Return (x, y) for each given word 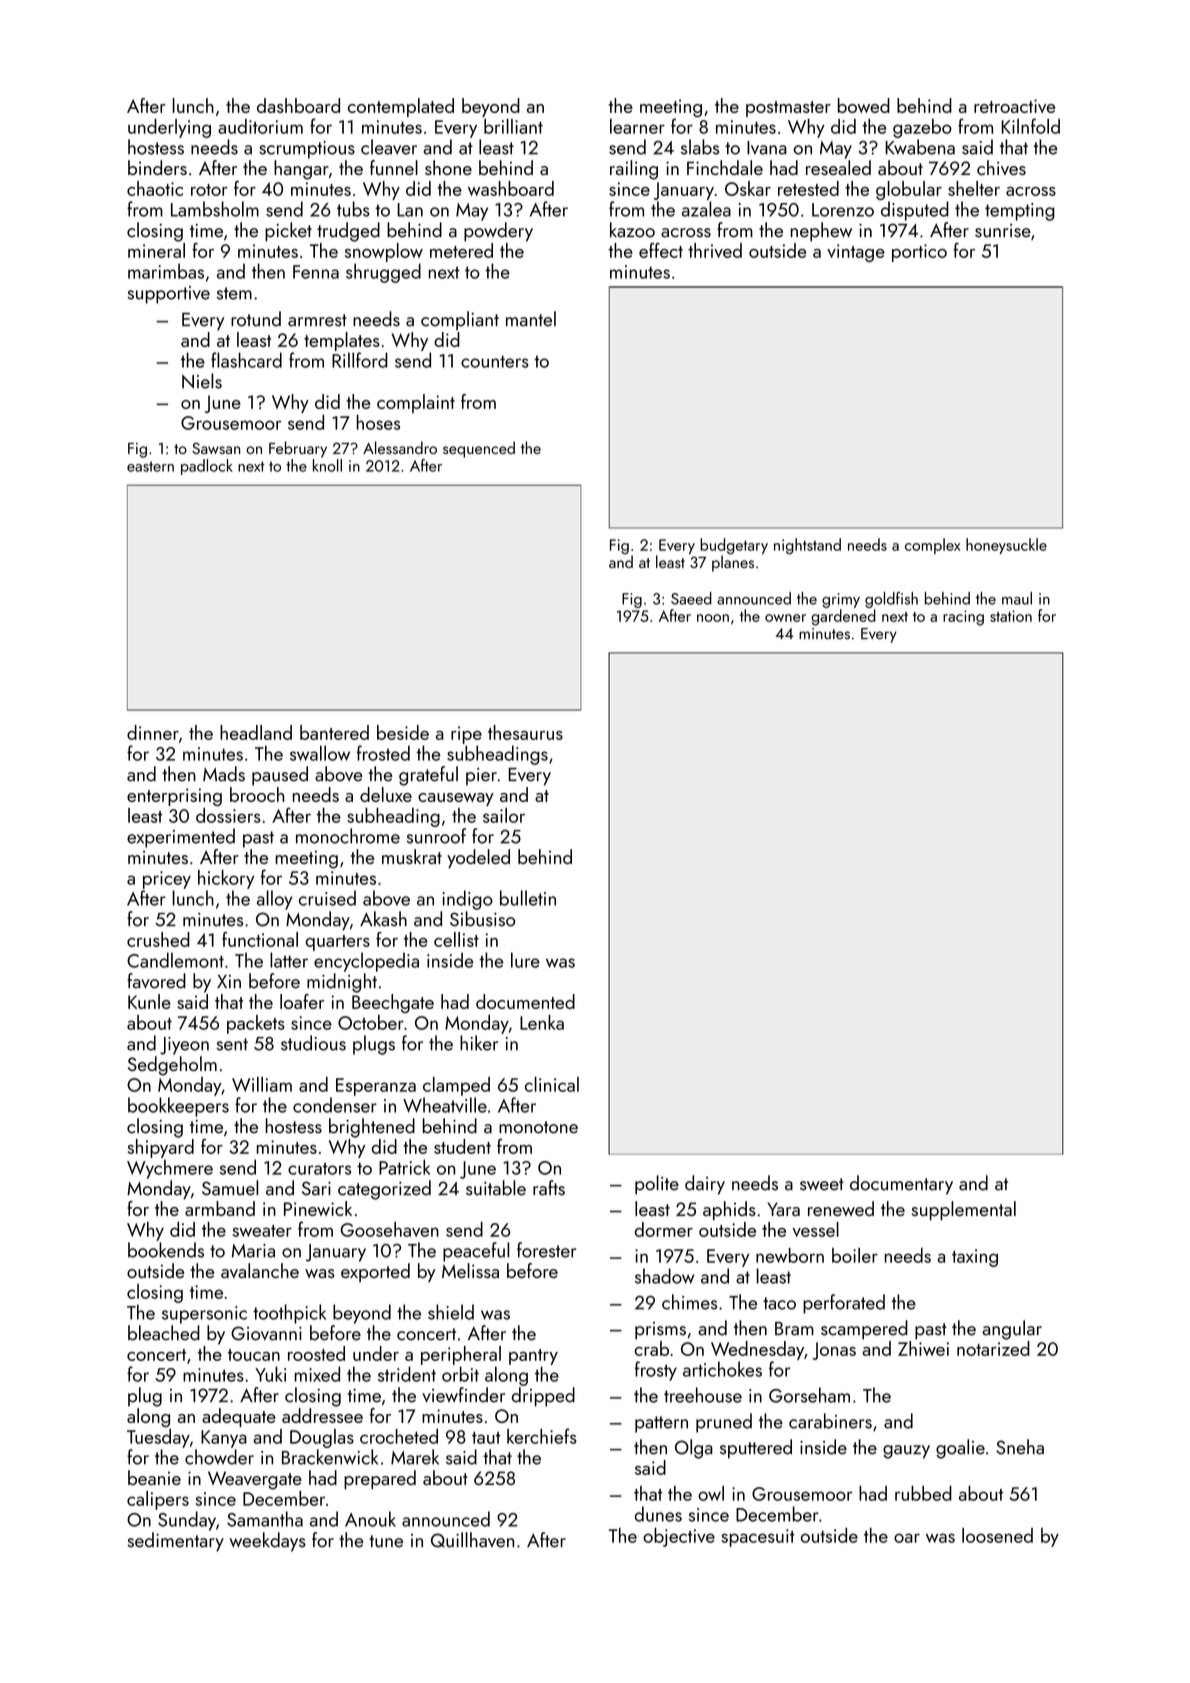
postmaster (788, 109)
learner (637, 126)
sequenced (479, 449)
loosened (997, 1535)
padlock (207, 467)
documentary (901, 1185)
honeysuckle (1006, 546)
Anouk (370, 1519)
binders (157, 167)
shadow (665, 1276)
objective (679, 1537)
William (262, 1084)
